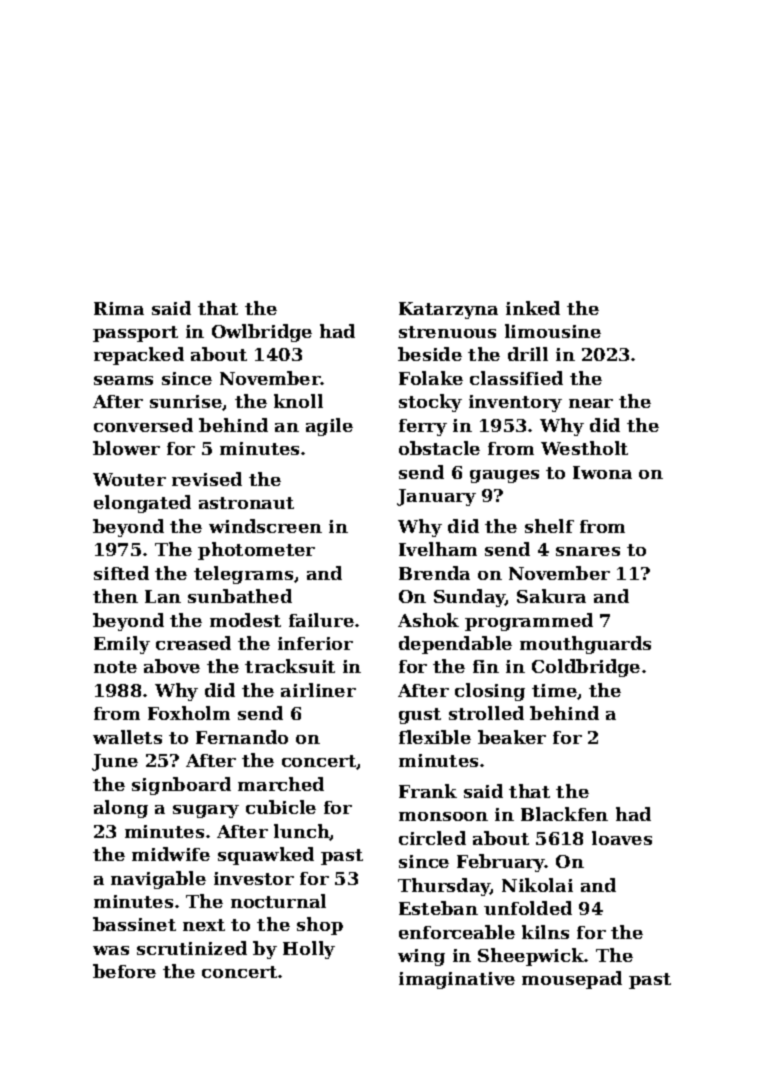 The width and height of the page is (765, 1085). Describe the element at coordinates (584, 448) in the page. I see `Westholt` at that location.
